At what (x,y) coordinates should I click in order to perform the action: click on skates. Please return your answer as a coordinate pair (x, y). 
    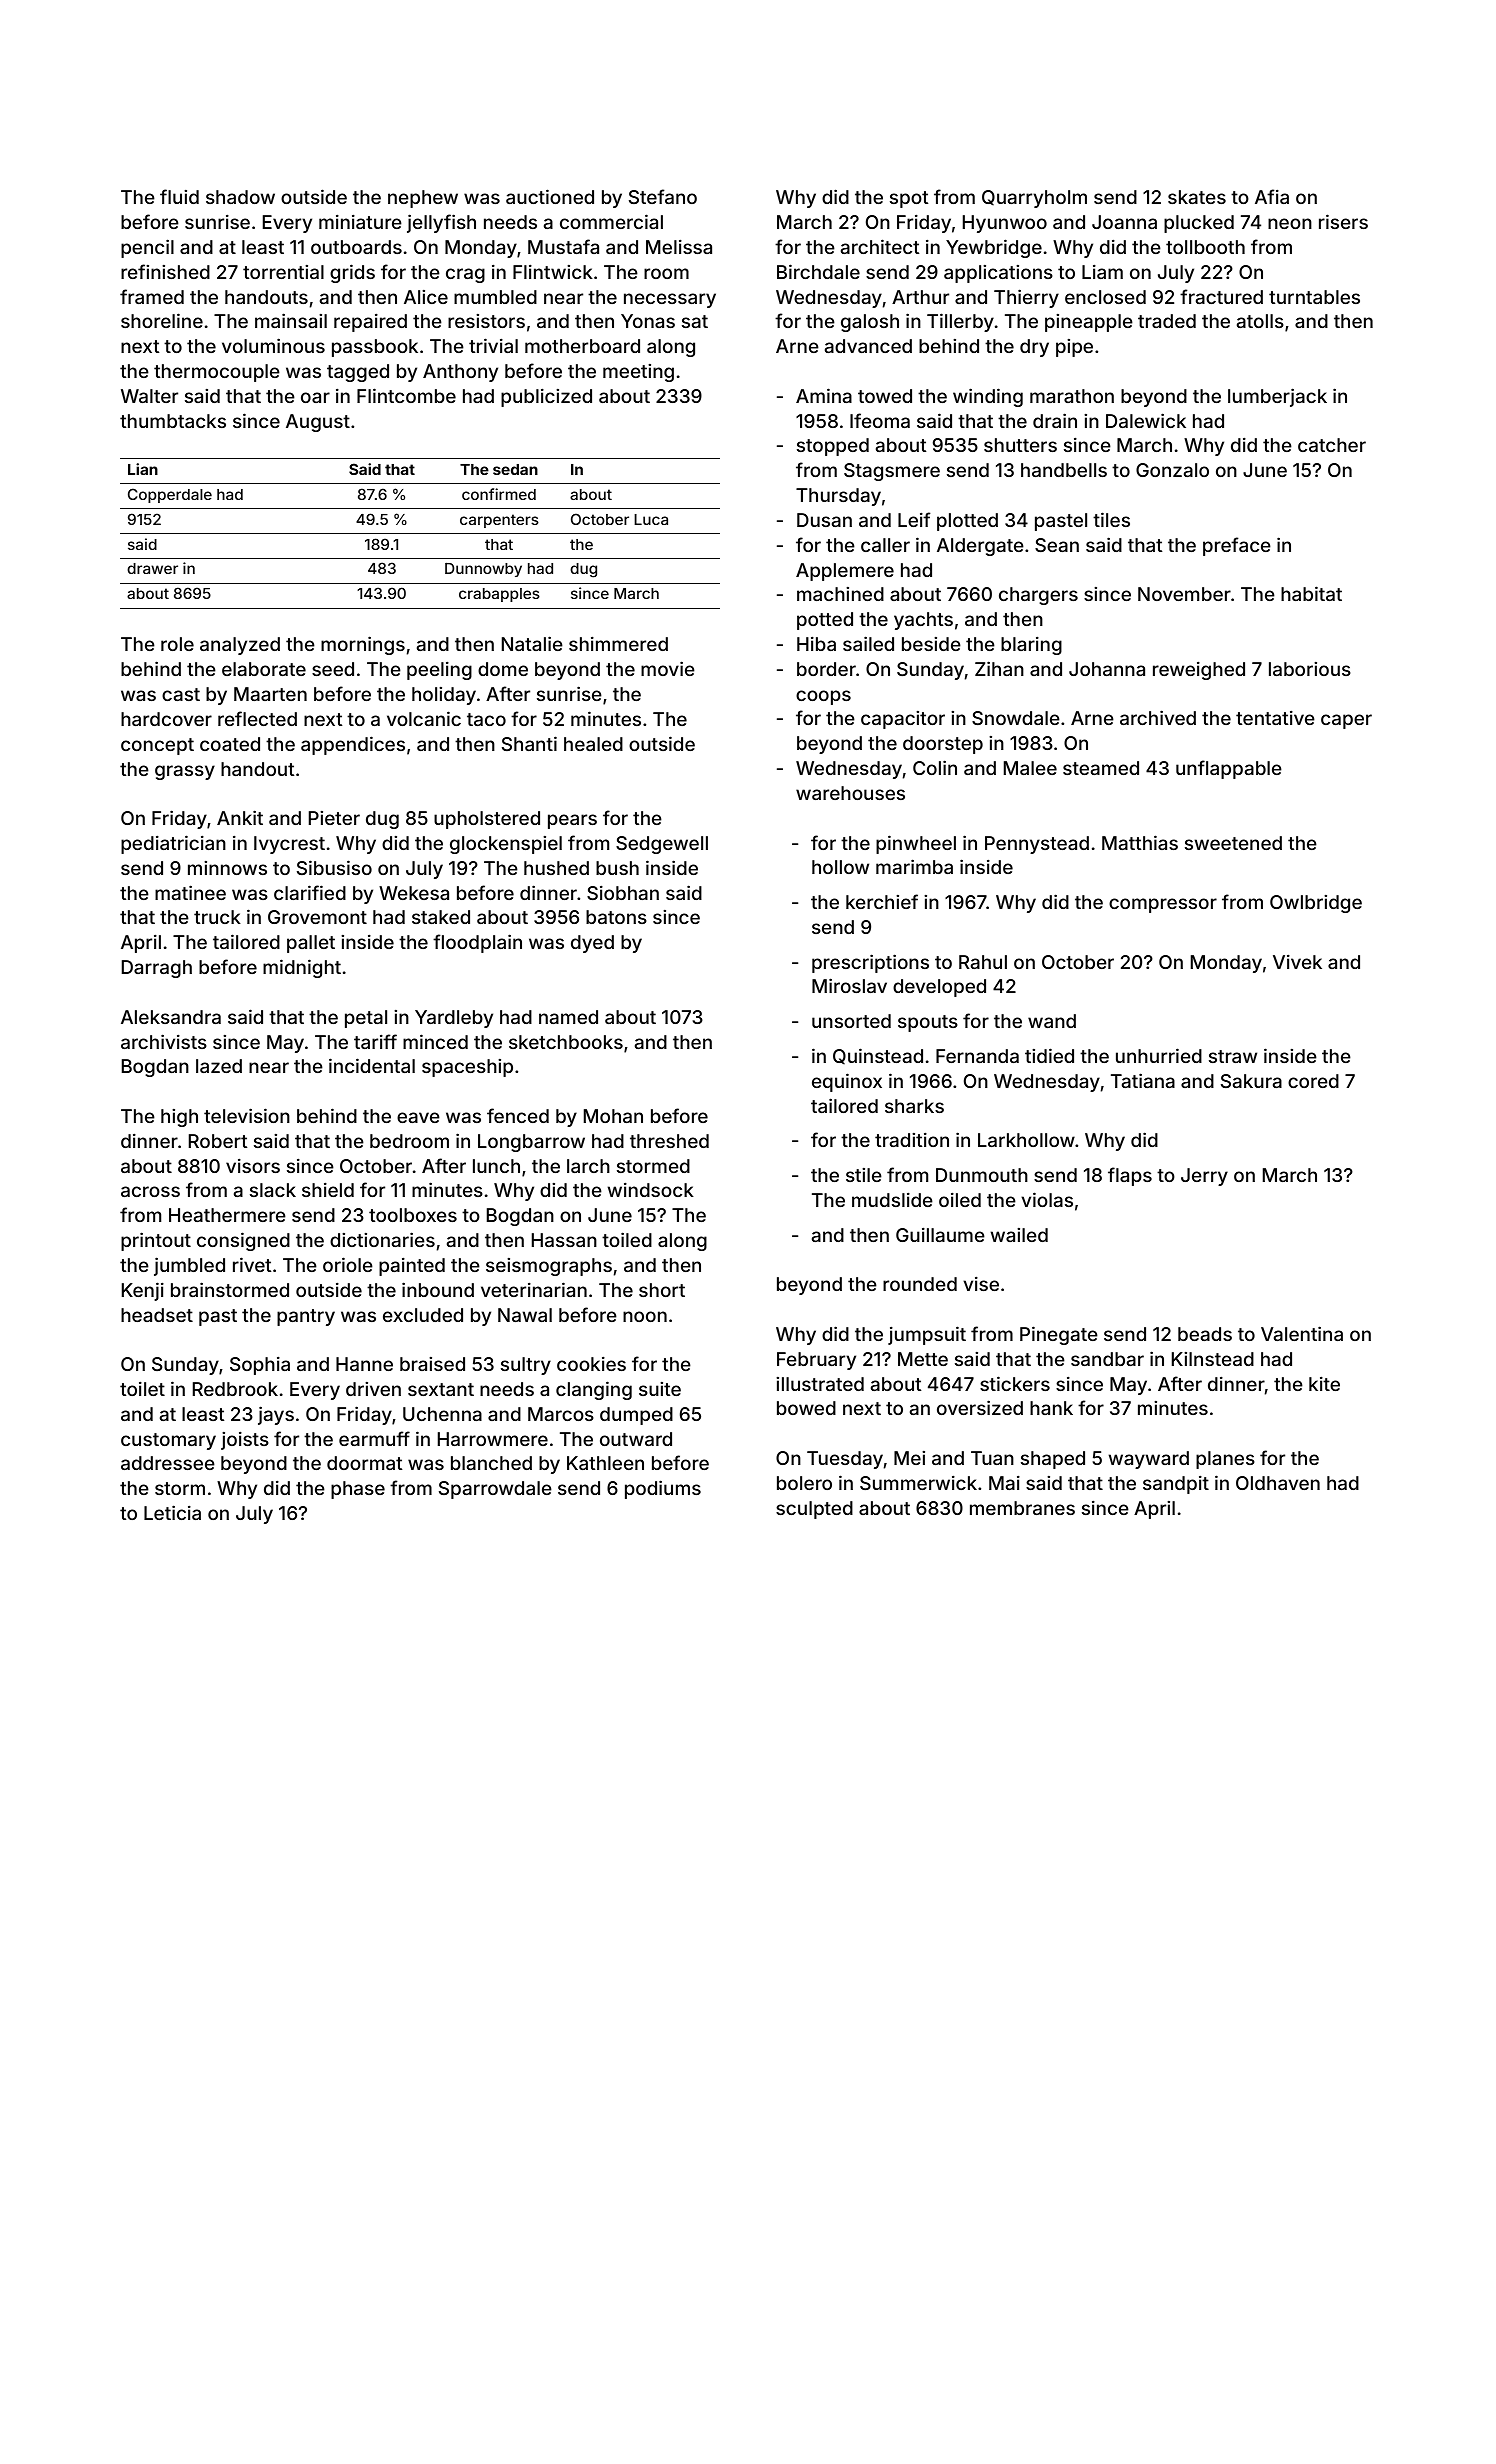
    Looking at the image, I should click on (1197, 197).
